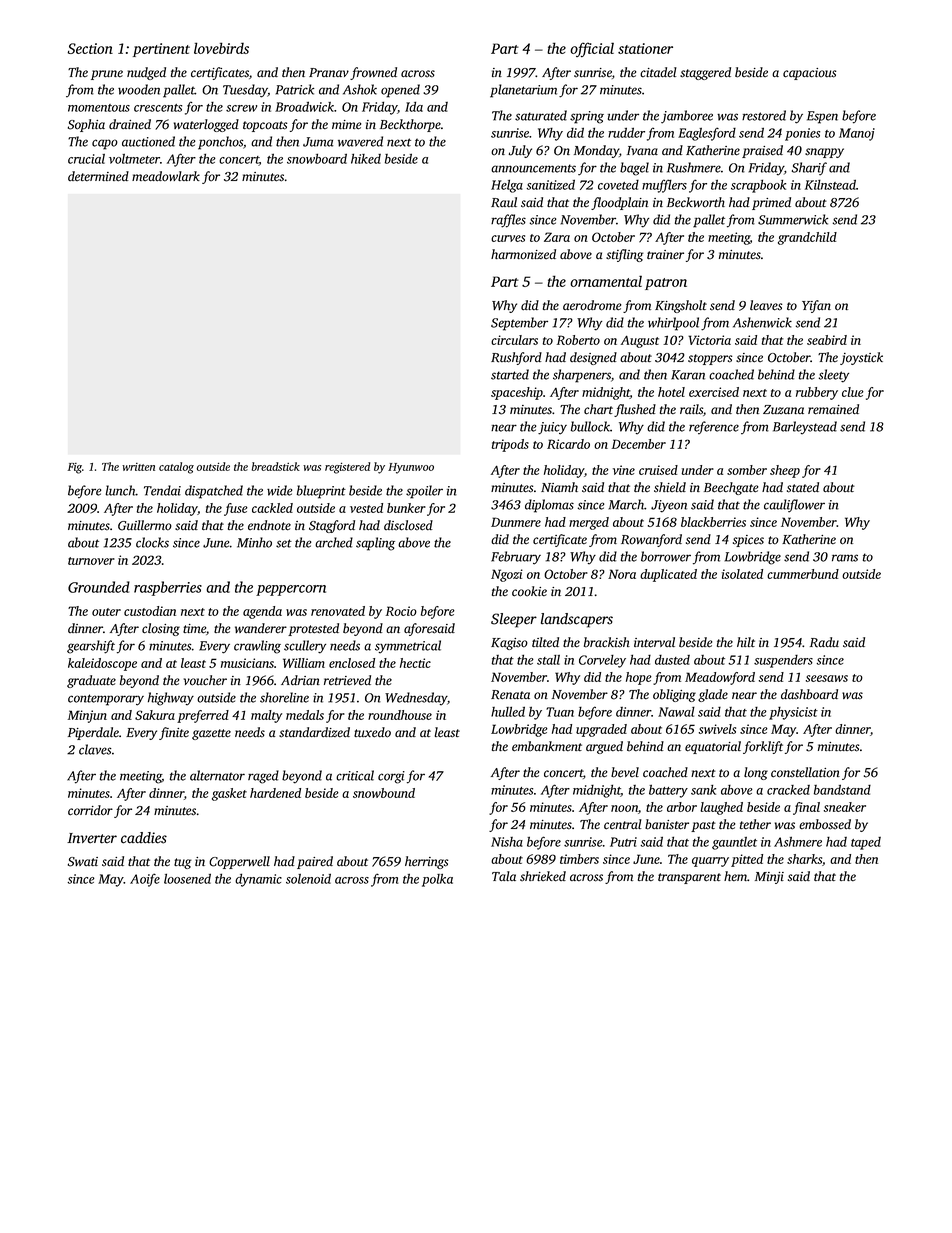  What do you see at coordinates (308, 878) in the document?
I see `solenoid` at bounding box center [308, 878].
